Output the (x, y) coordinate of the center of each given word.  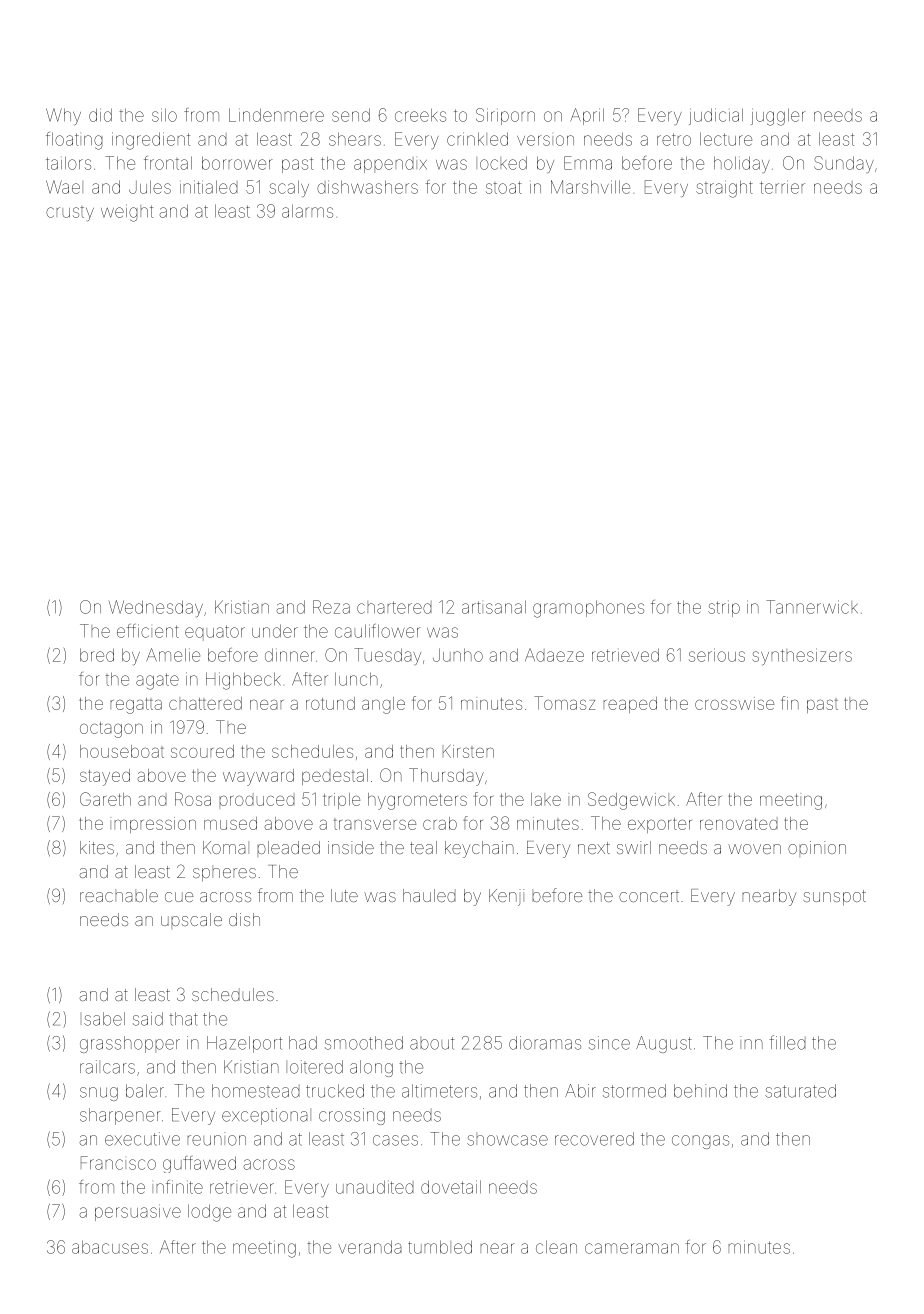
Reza (331, 607)
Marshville (590, 187)
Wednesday (156, 608)
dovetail (451, 1187)
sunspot (834, 898)
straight (724, 189)
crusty (70, 214)
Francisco (118, 1163)
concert (649, 897)
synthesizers (802, 656)
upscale (191, 921)
